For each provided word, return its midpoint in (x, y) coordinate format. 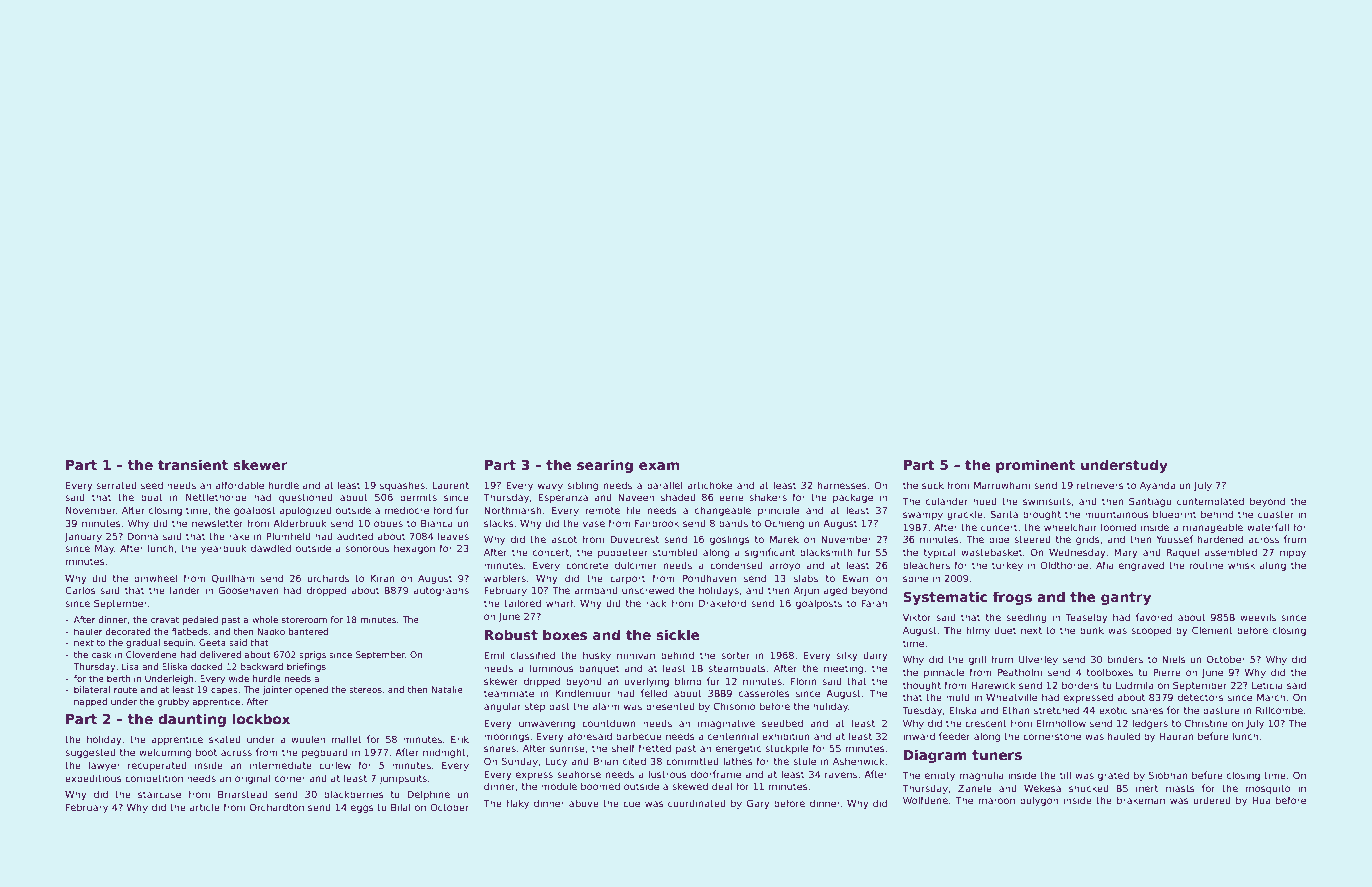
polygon (1039, 801)
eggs (362, 809)
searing (605, 466)
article (205, 807)
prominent (1035, 466)
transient (193, 464)
